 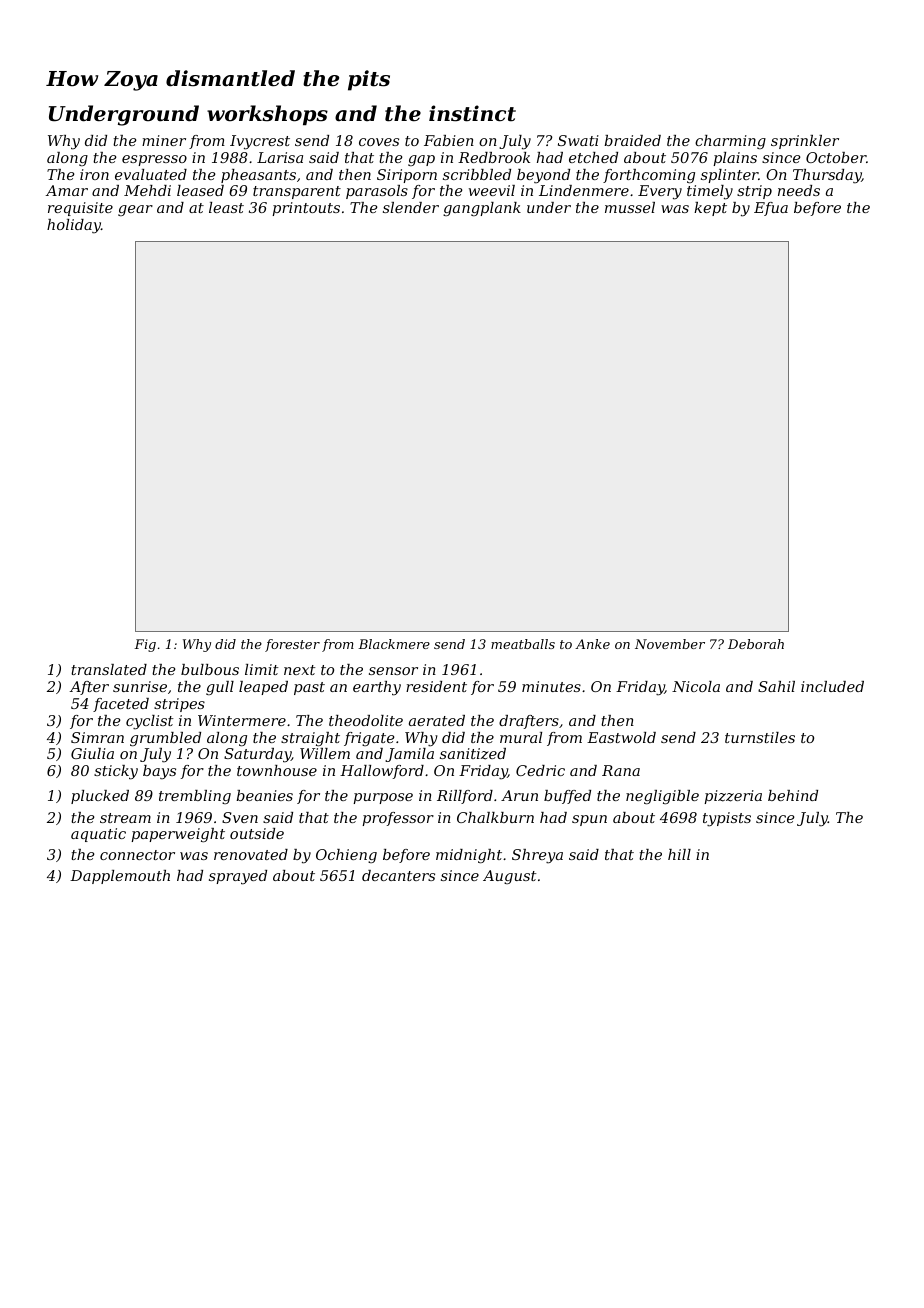 What do you see at coordinates (238, 877) in the document?
I see `sprayed` at bounding box center [238, 877].
